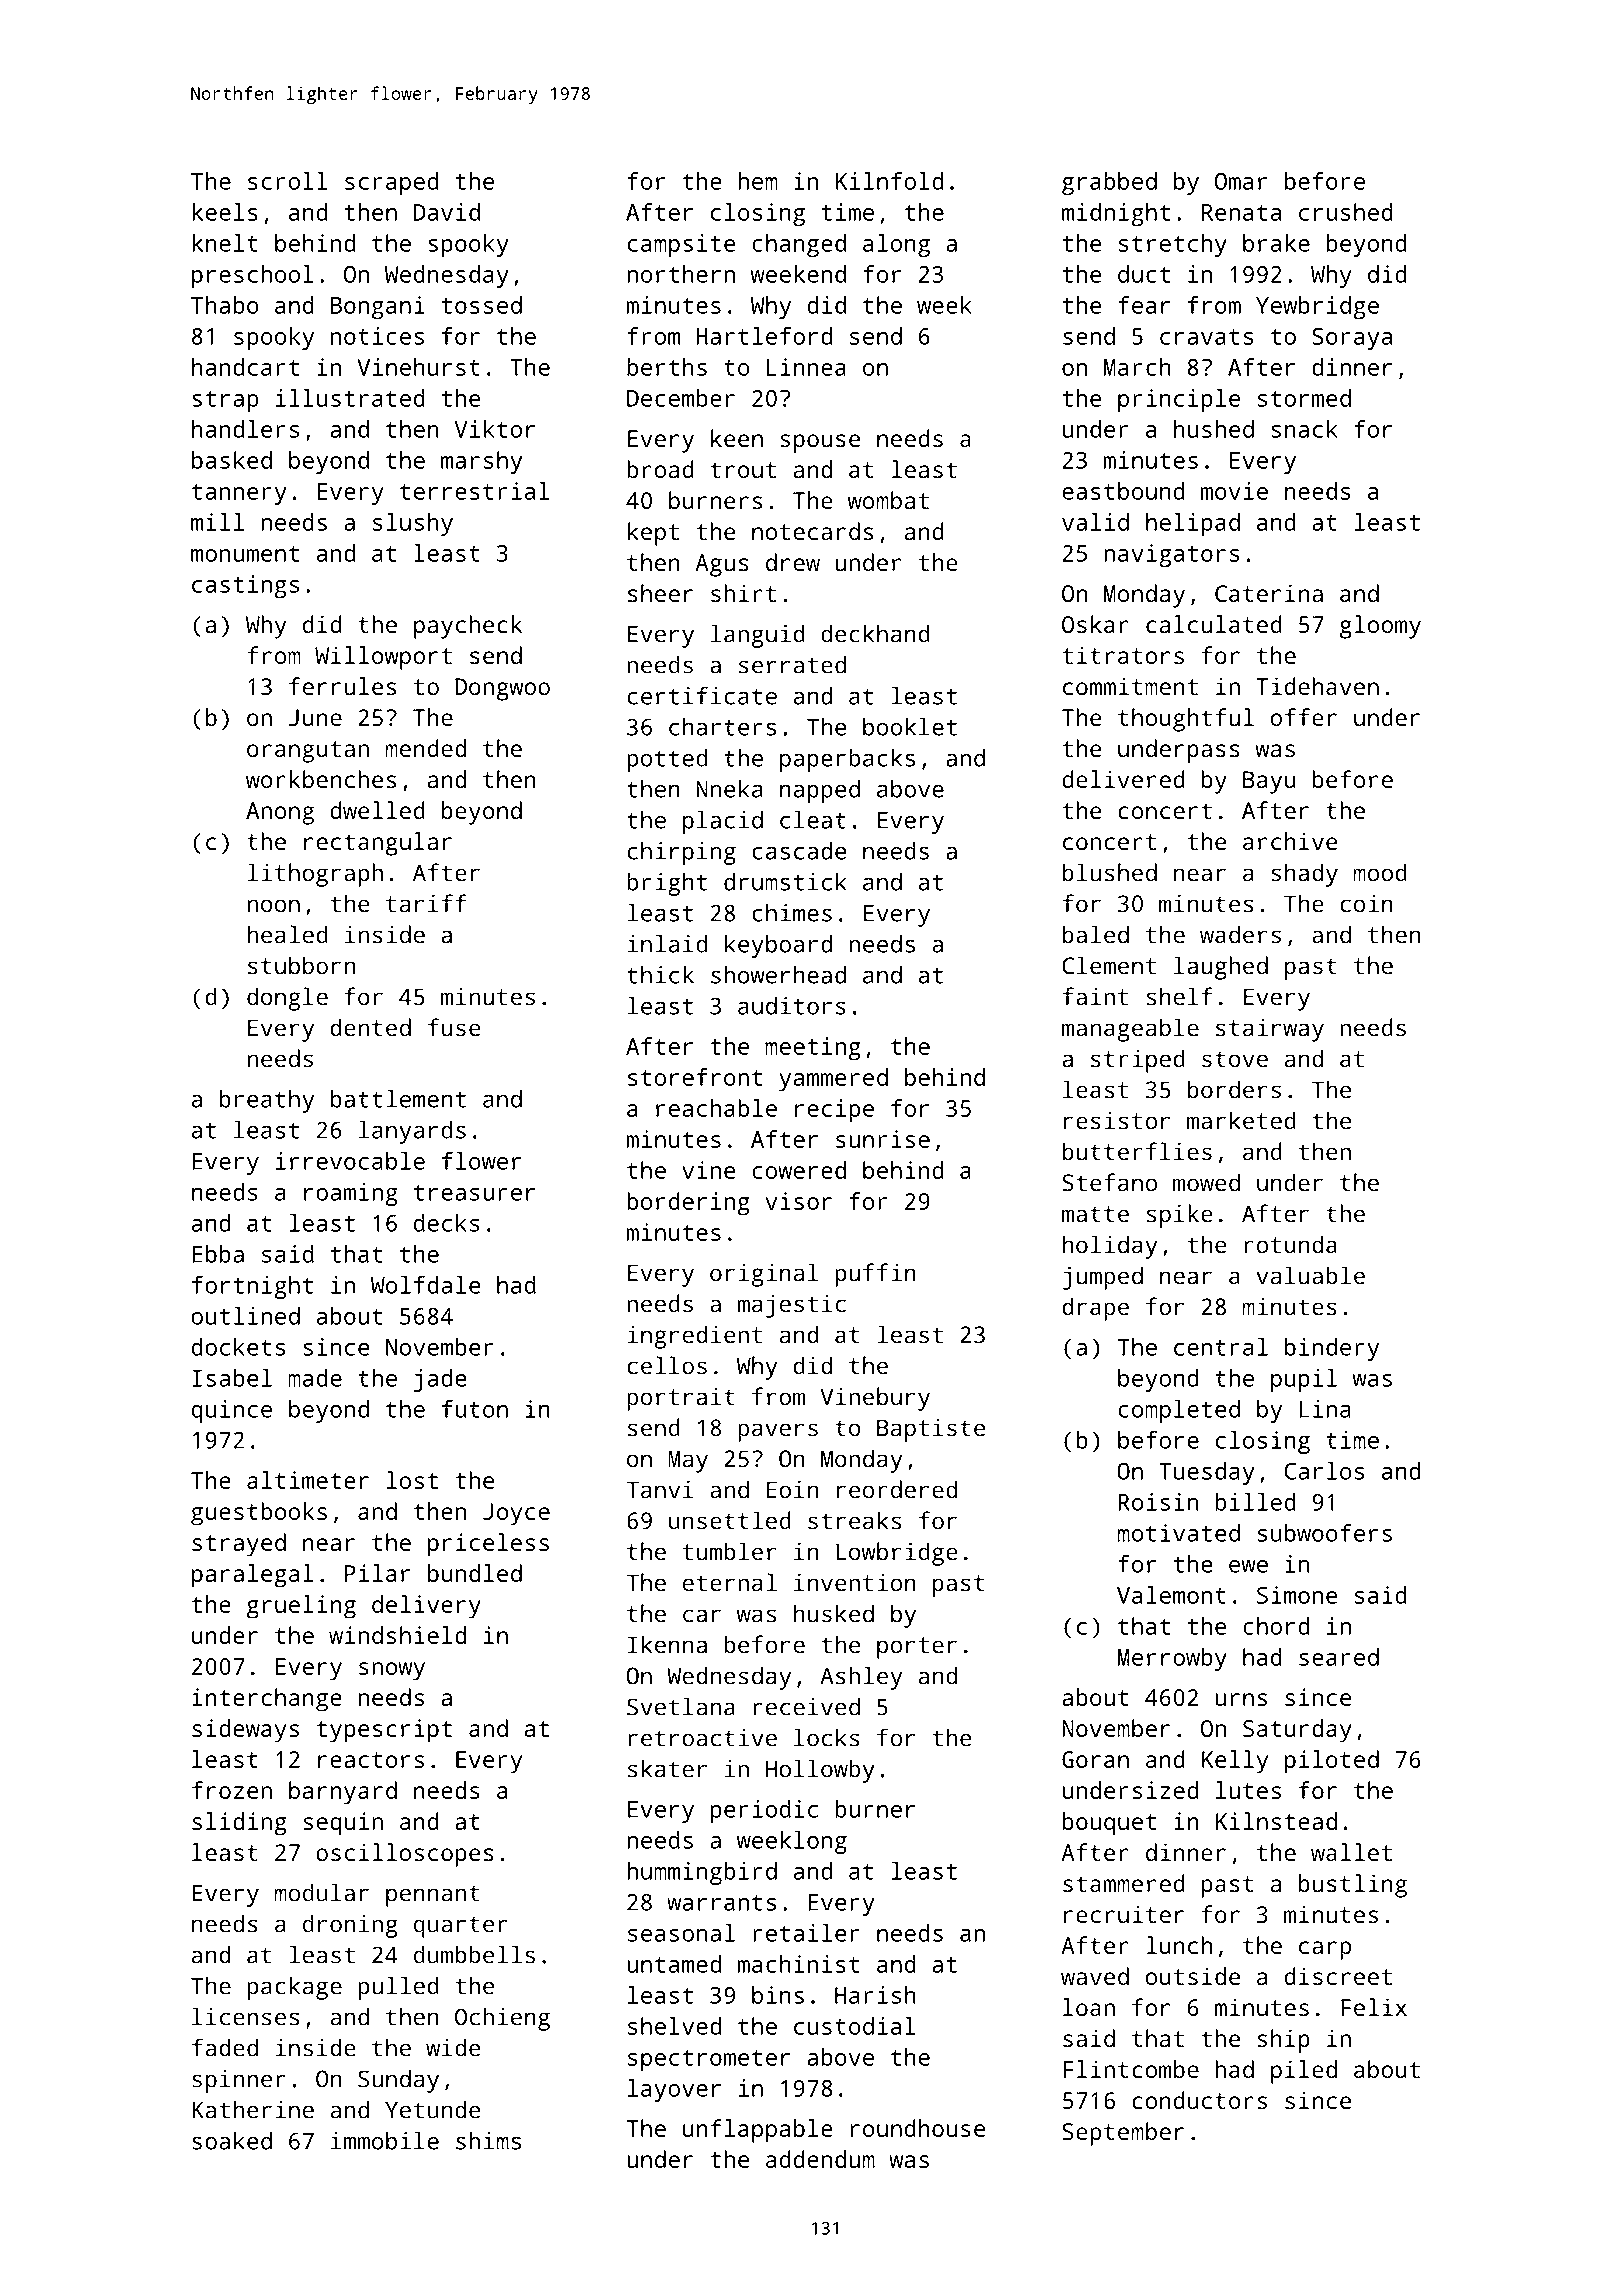 Image resolution: width=1620 pixels, height=2292 pixels. Describe the element at coordinates (1235, 1762) in the page. I see `Kelly` at that location.
